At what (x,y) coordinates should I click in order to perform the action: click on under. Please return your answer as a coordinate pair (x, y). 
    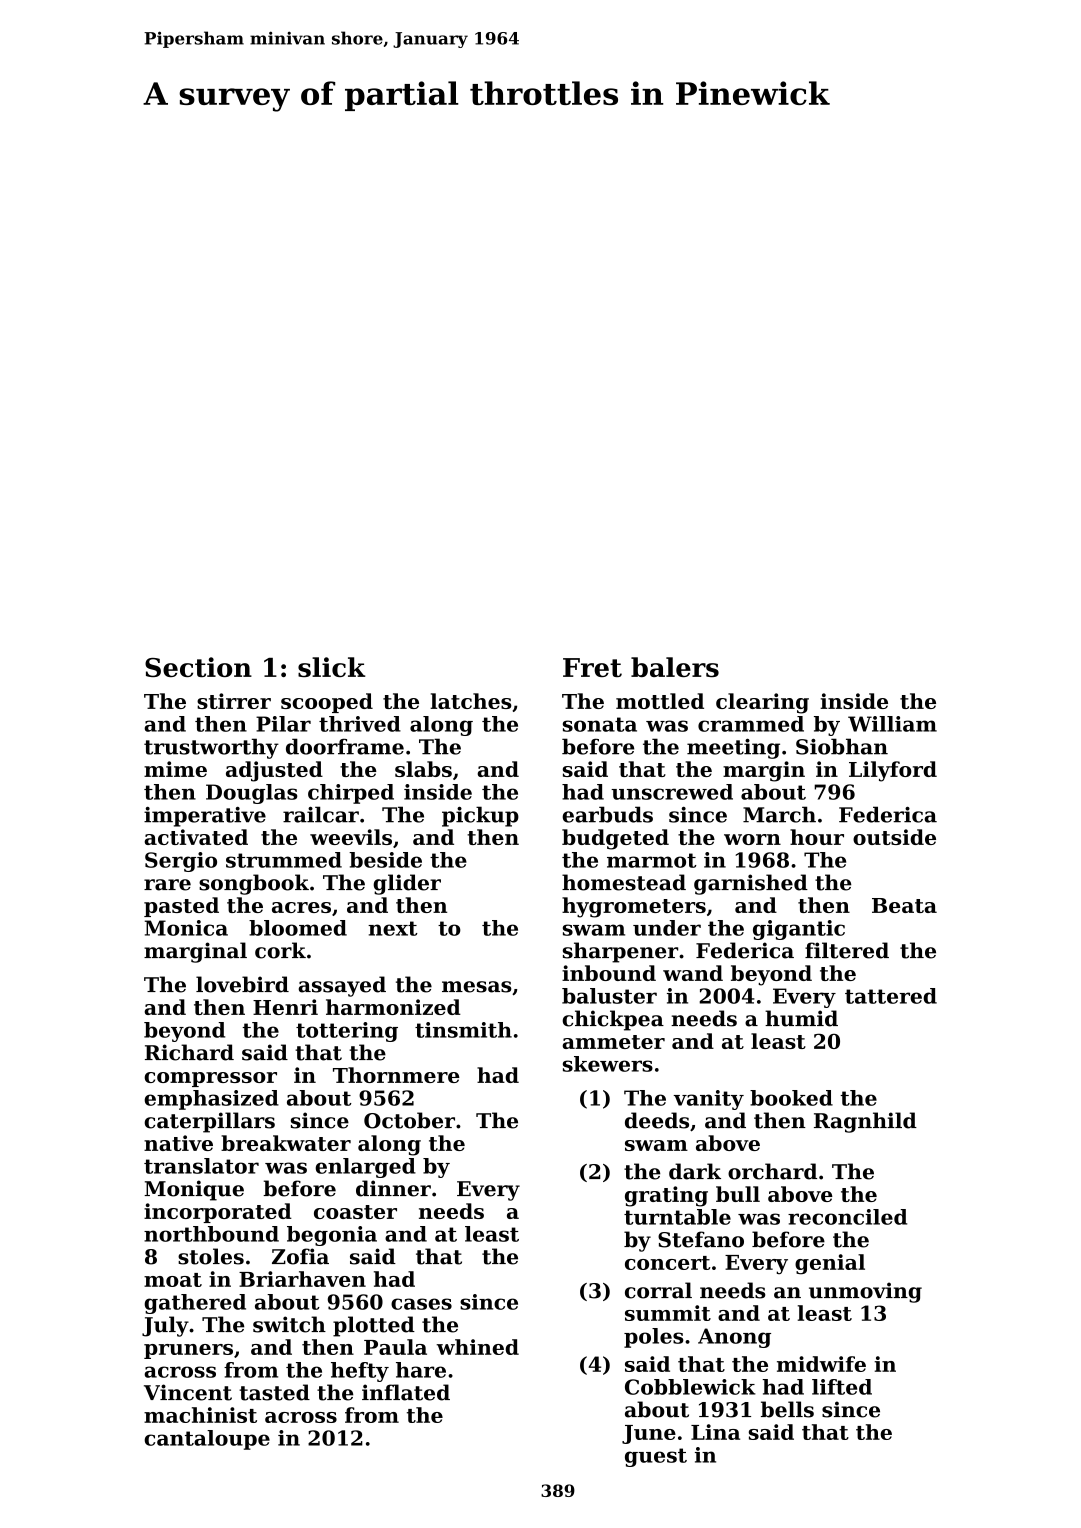
    Looking at the image, I should click on (667, 928).
